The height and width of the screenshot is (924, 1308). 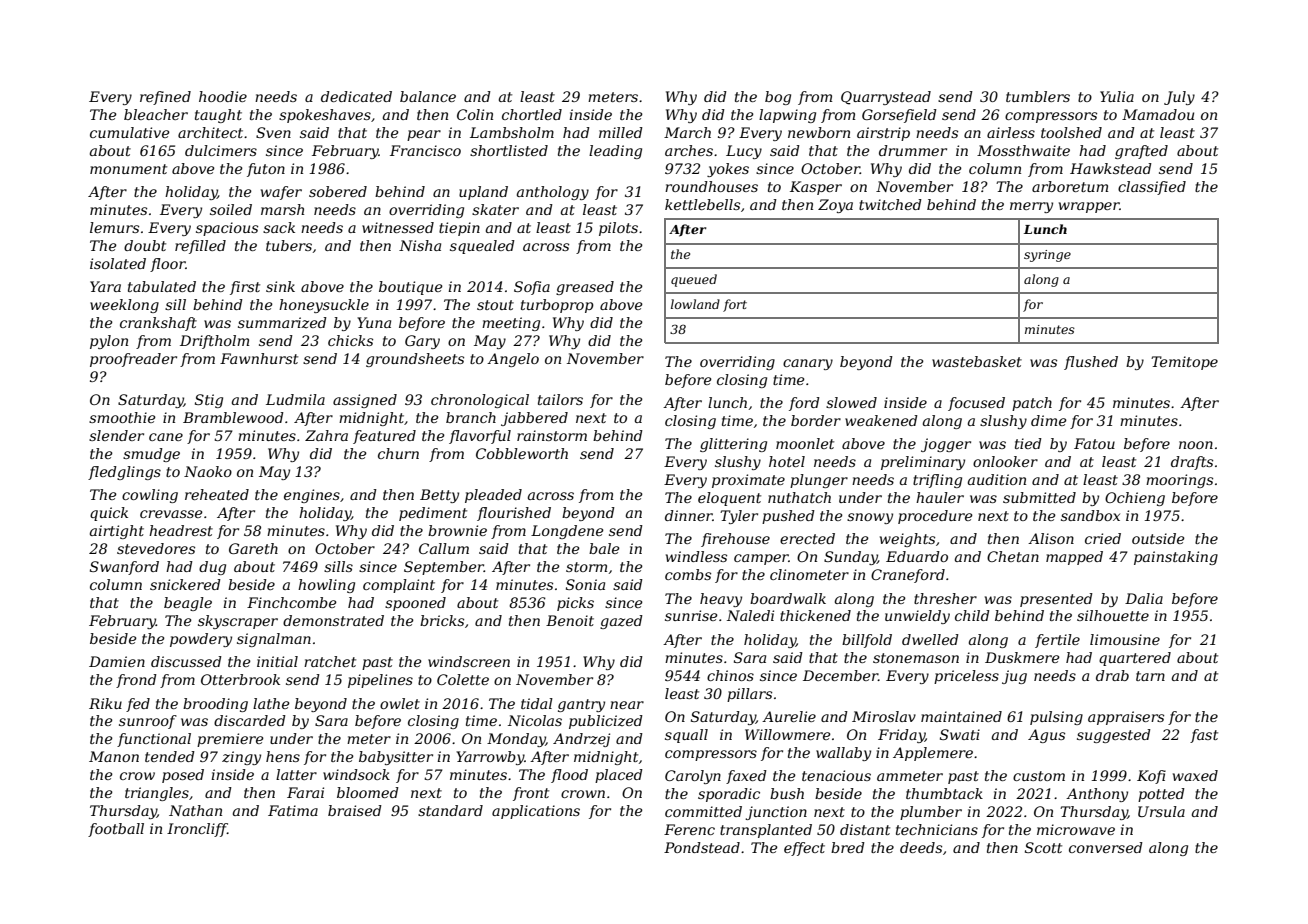 I want to click on braised, so click(x=355, y=810).
